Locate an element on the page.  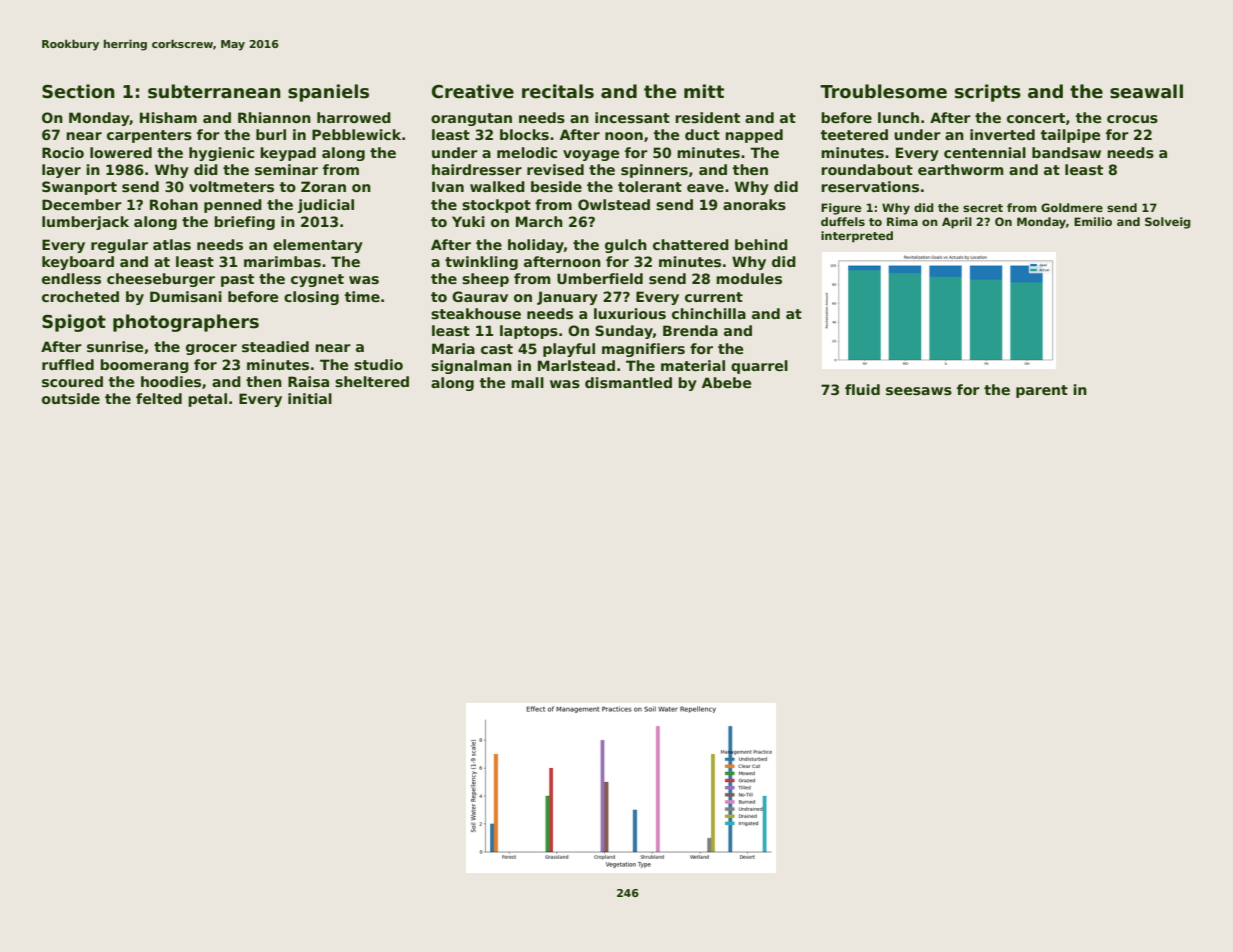
incessant is located at coordinates (632, 117).
